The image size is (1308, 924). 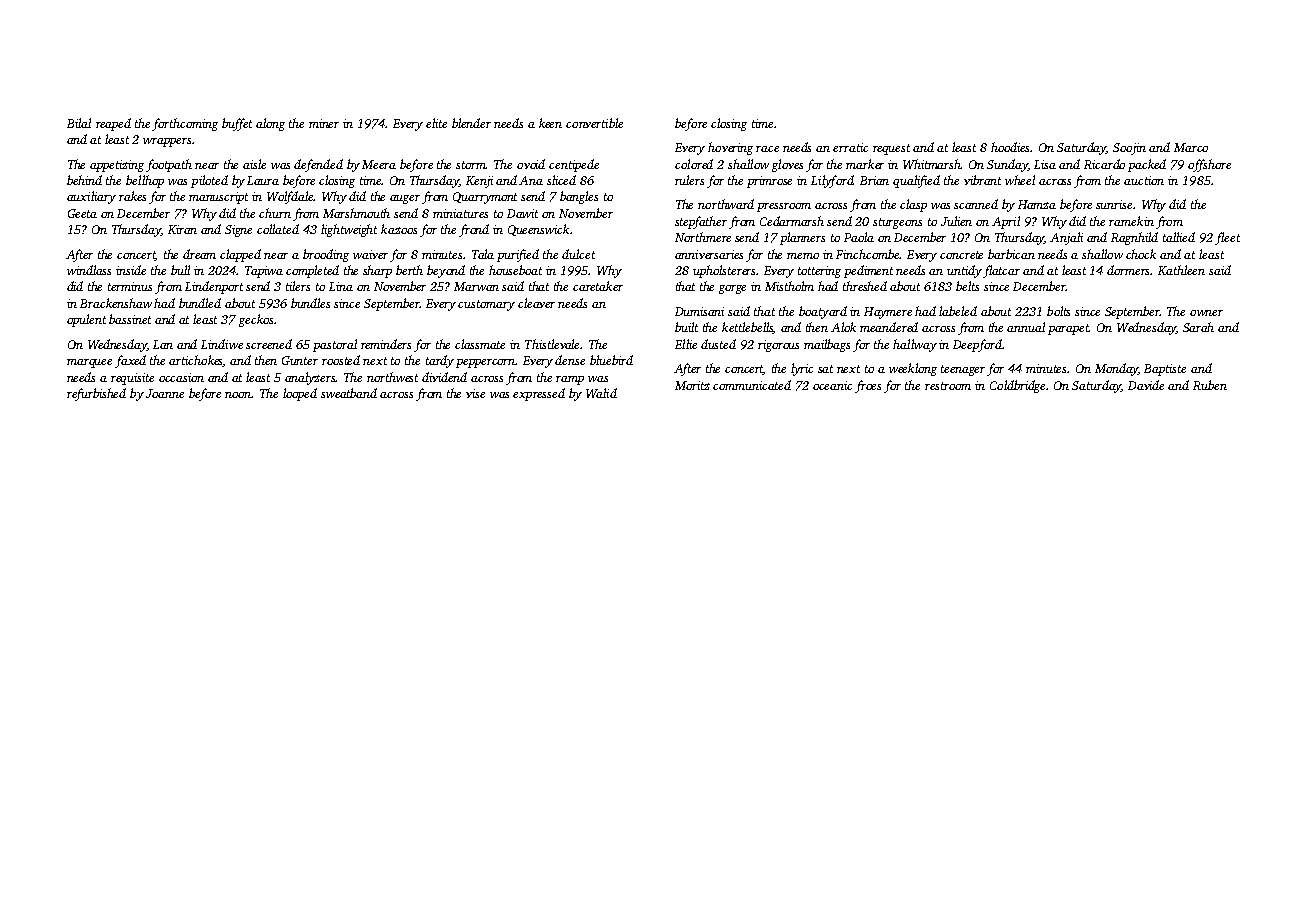 I want to click on Joanne, so click(x=165, y=393).
